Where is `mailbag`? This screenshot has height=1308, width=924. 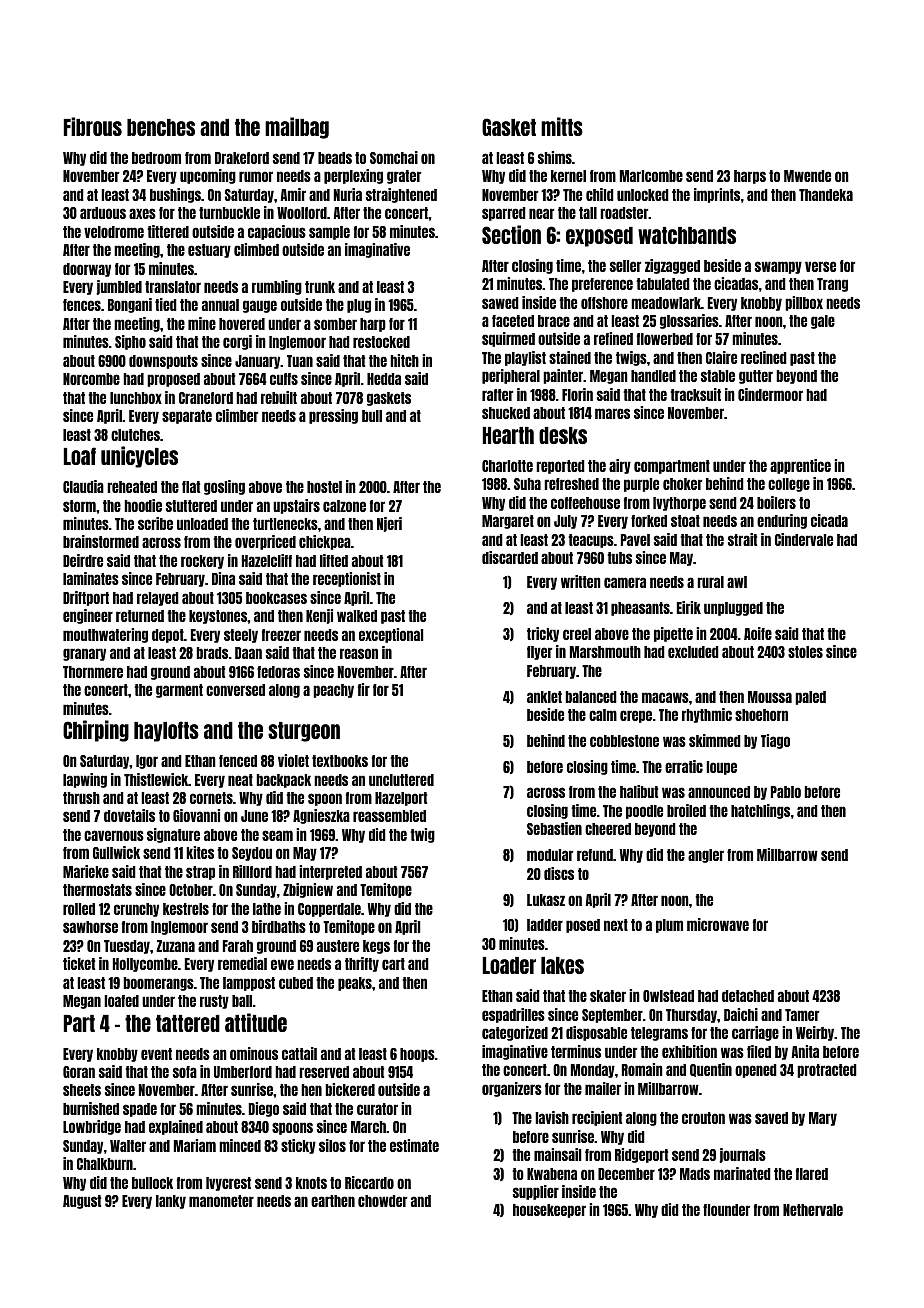 mailbag is located at coordinates (297, 128).
